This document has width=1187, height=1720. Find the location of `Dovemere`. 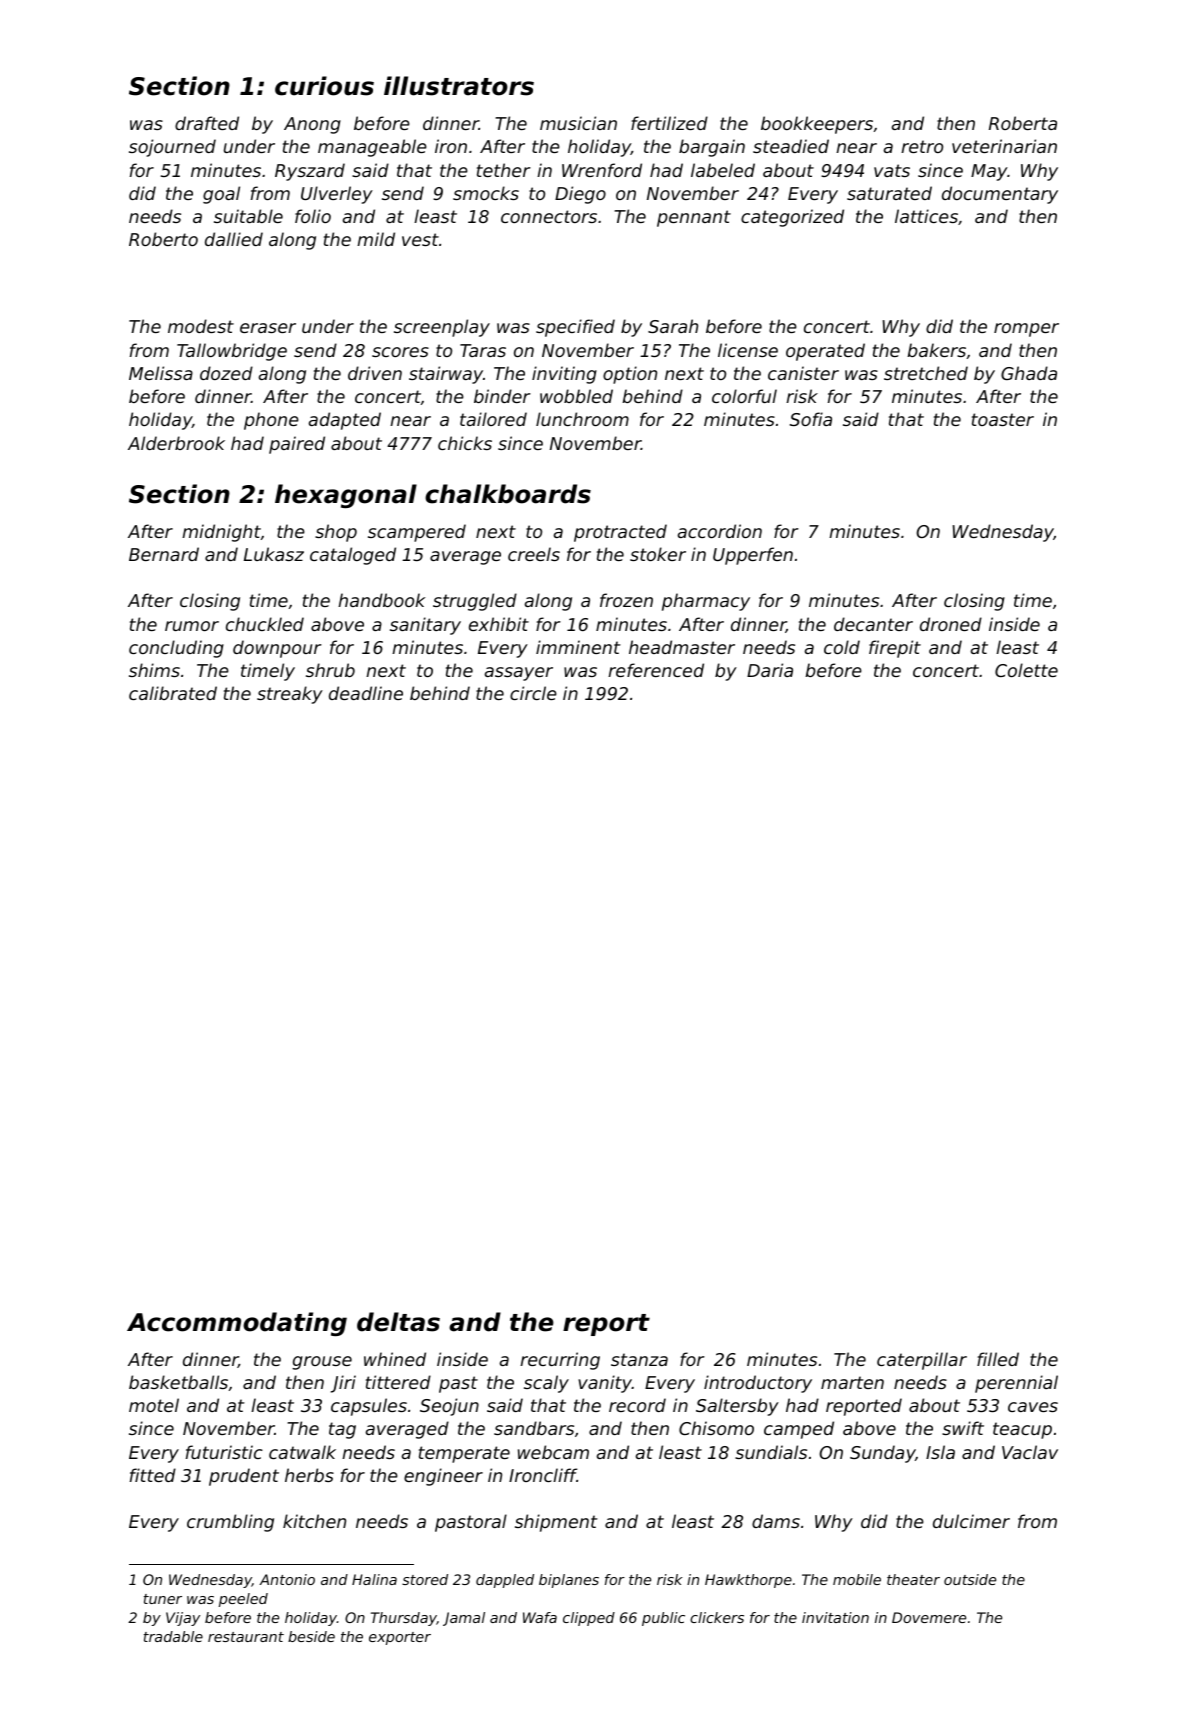

Dovemere is located at coordinates (929, 1617).
